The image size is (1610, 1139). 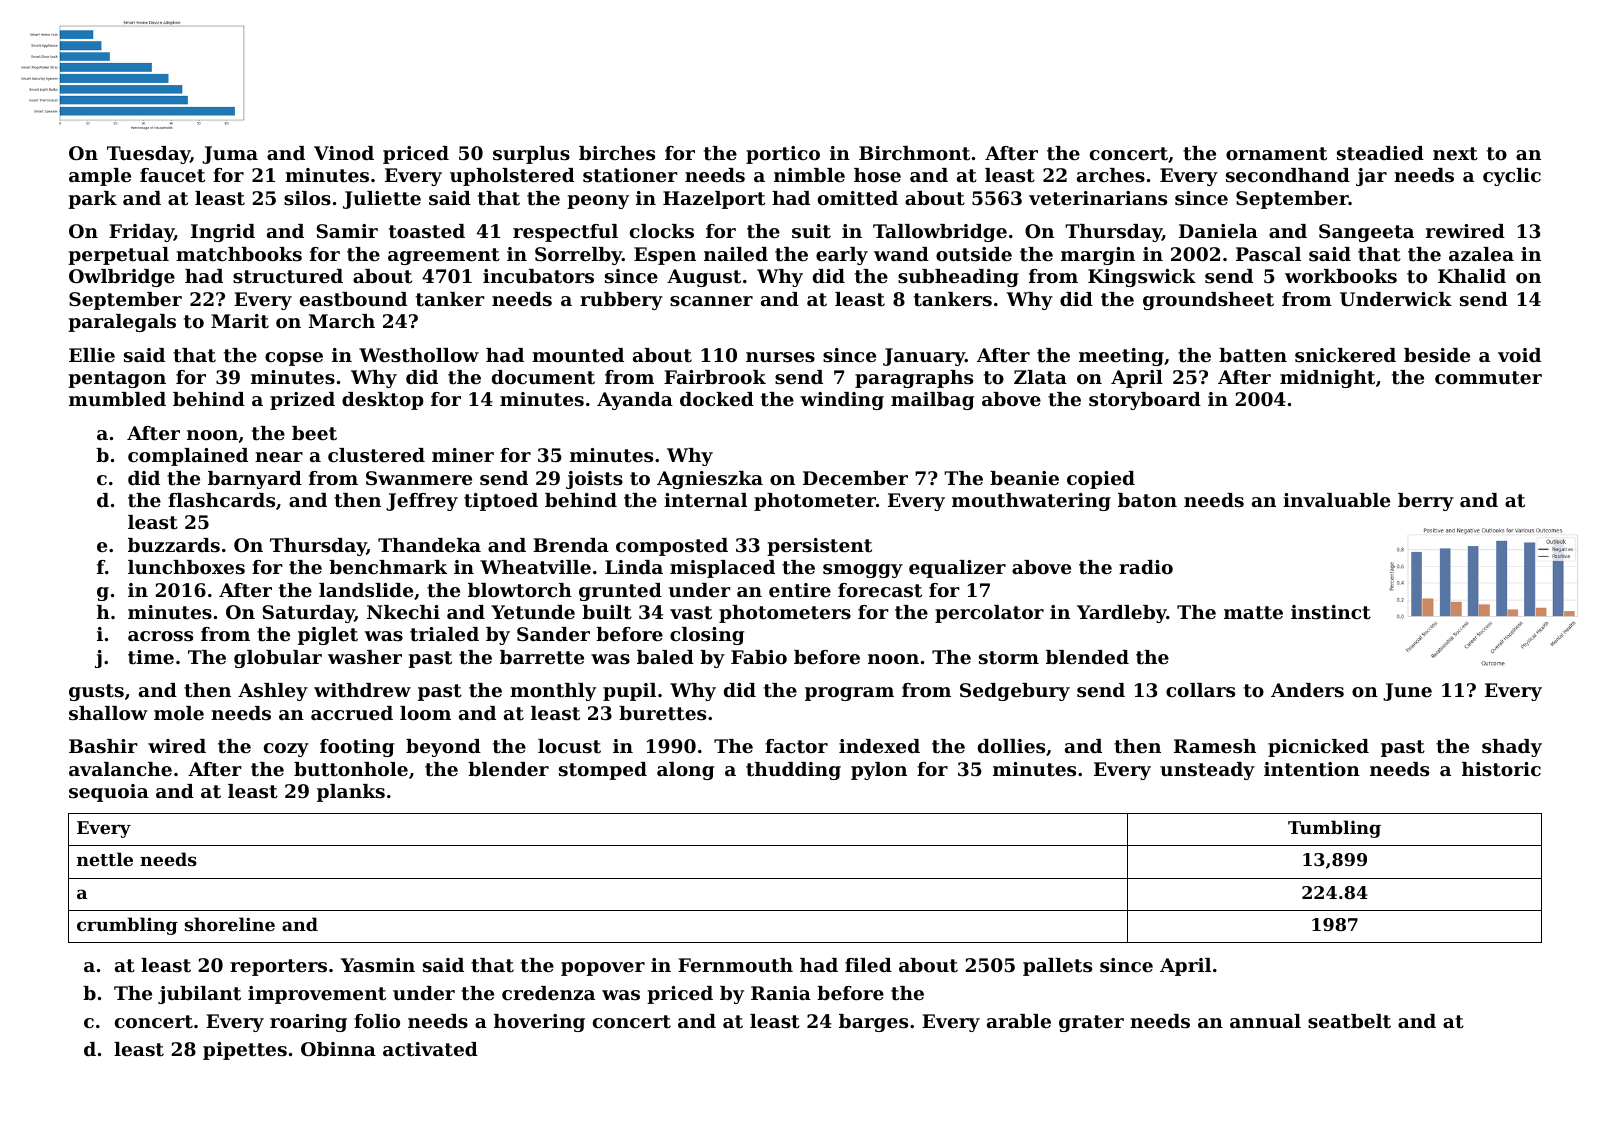 What do you see at coordinates (1481, 254) in the screenshot?
I see `azalea` at bounding box center [1481, 254].
